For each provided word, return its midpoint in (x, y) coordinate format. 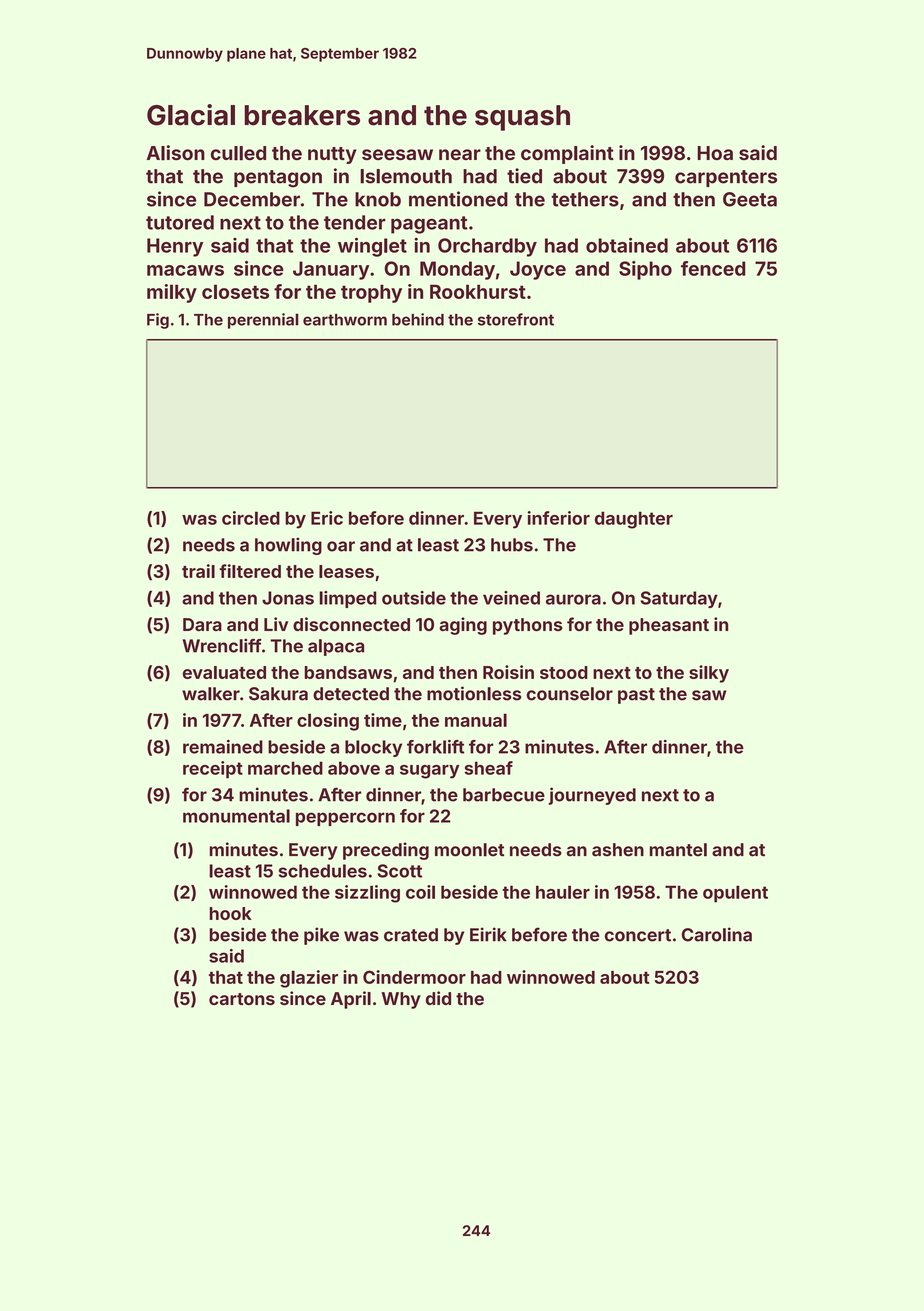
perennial (263, 321)
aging (463, 626)
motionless (474, 693)
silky (709, 674)
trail (198, 571)
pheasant (669, 626)
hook (231, 913)
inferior (559, 518)
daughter (634, 520)
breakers (302, 115)
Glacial (191, 115)
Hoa (715, 153)
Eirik (488, 934)
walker (211, 694)
